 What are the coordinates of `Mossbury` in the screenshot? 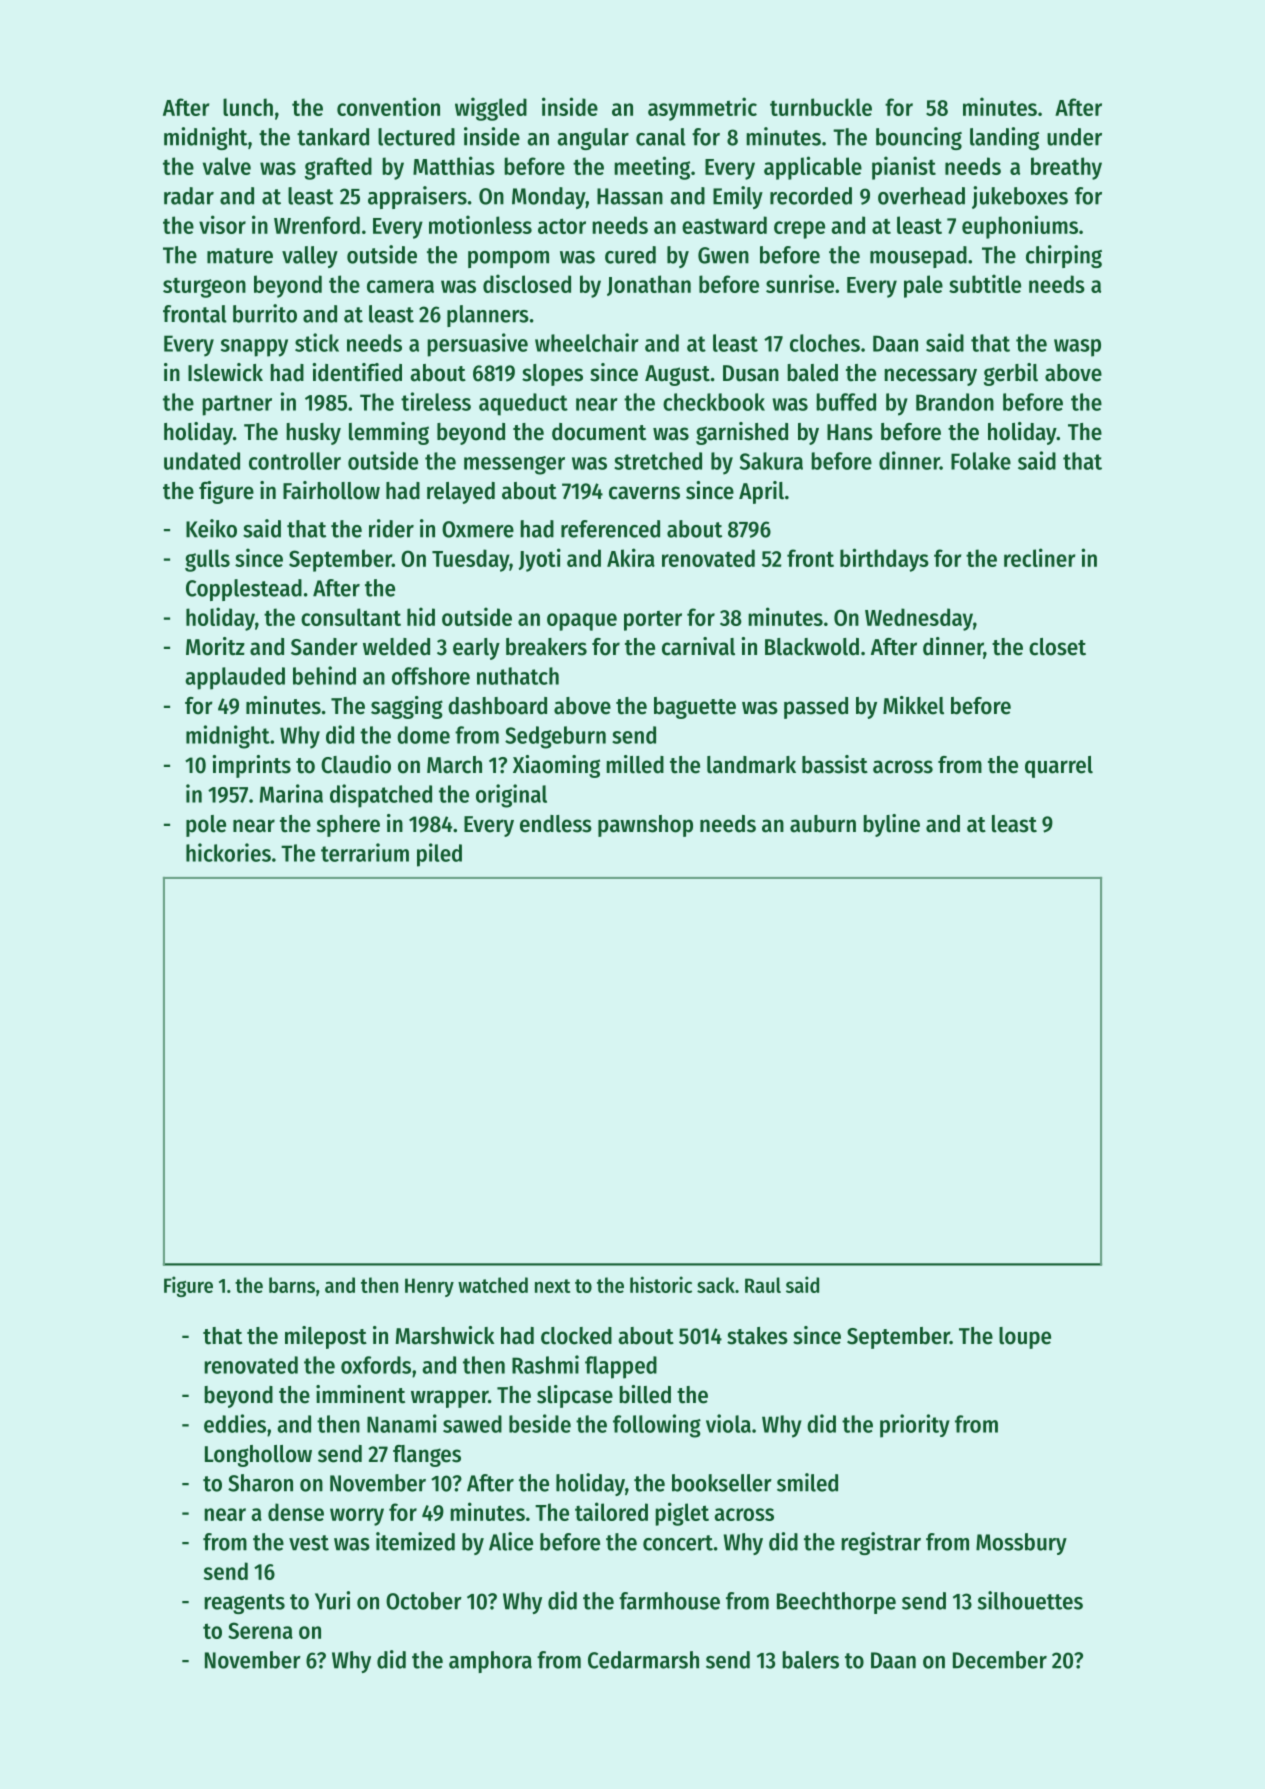 It's located at (1021, 1544).
